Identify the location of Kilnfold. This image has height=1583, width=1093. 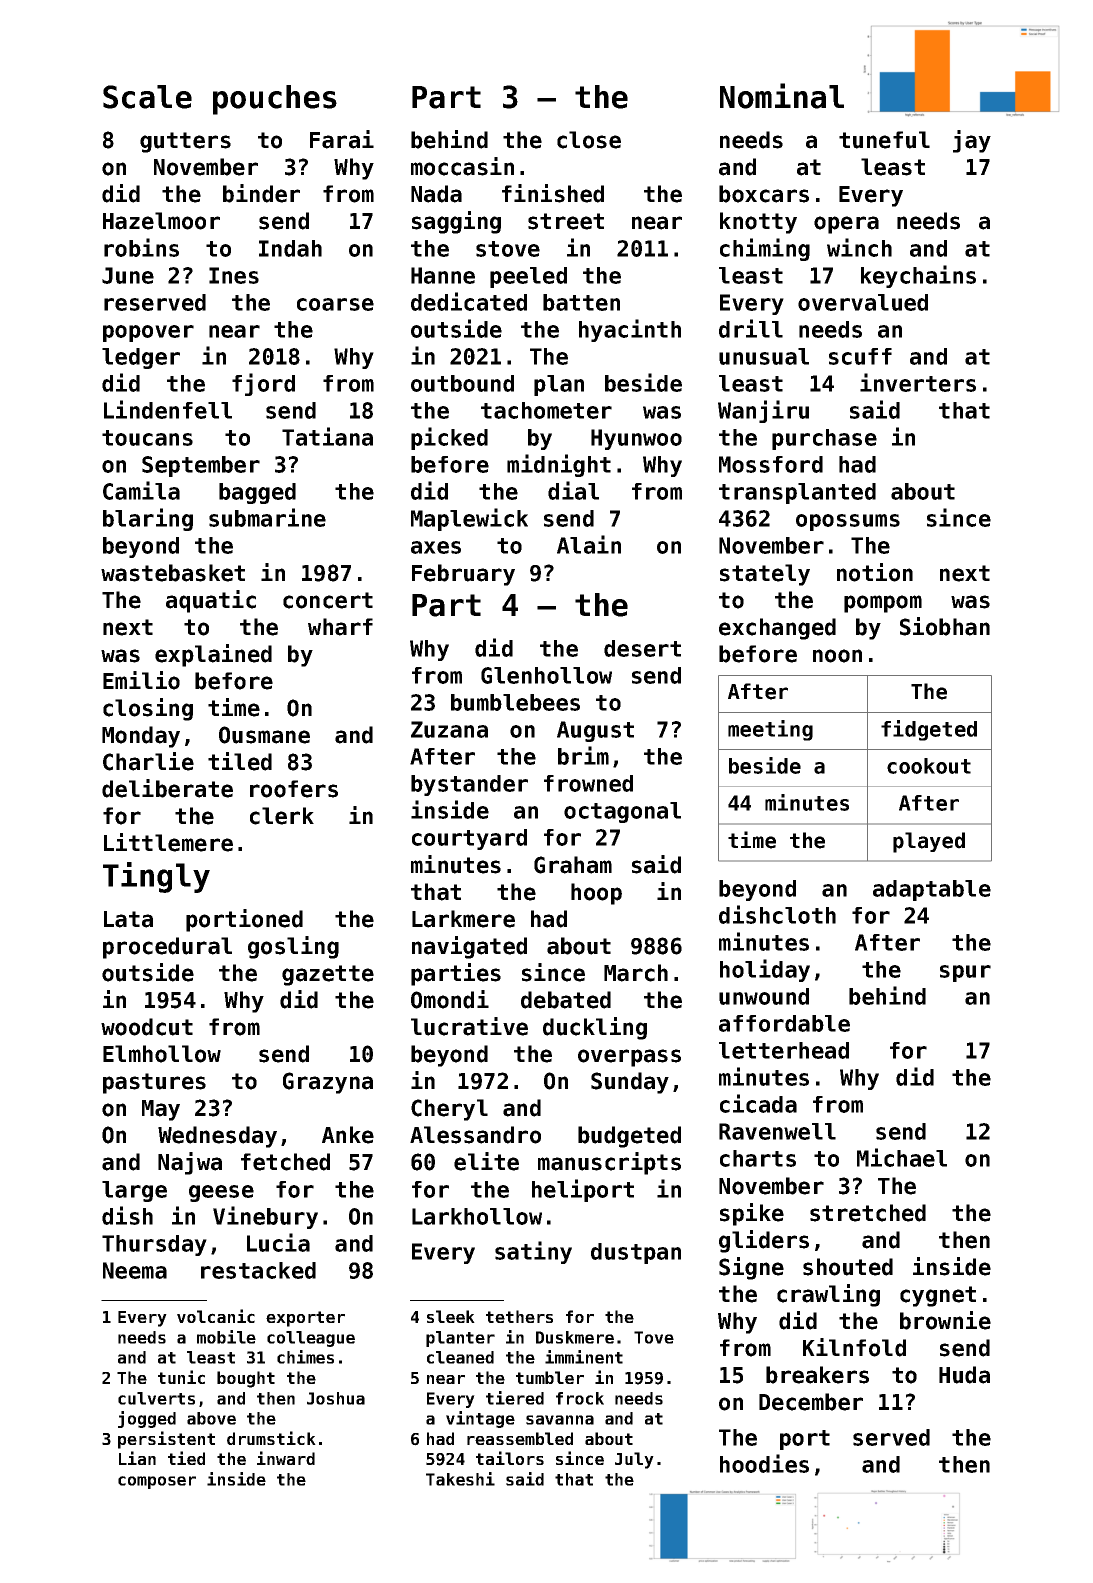
(854, 1347).
